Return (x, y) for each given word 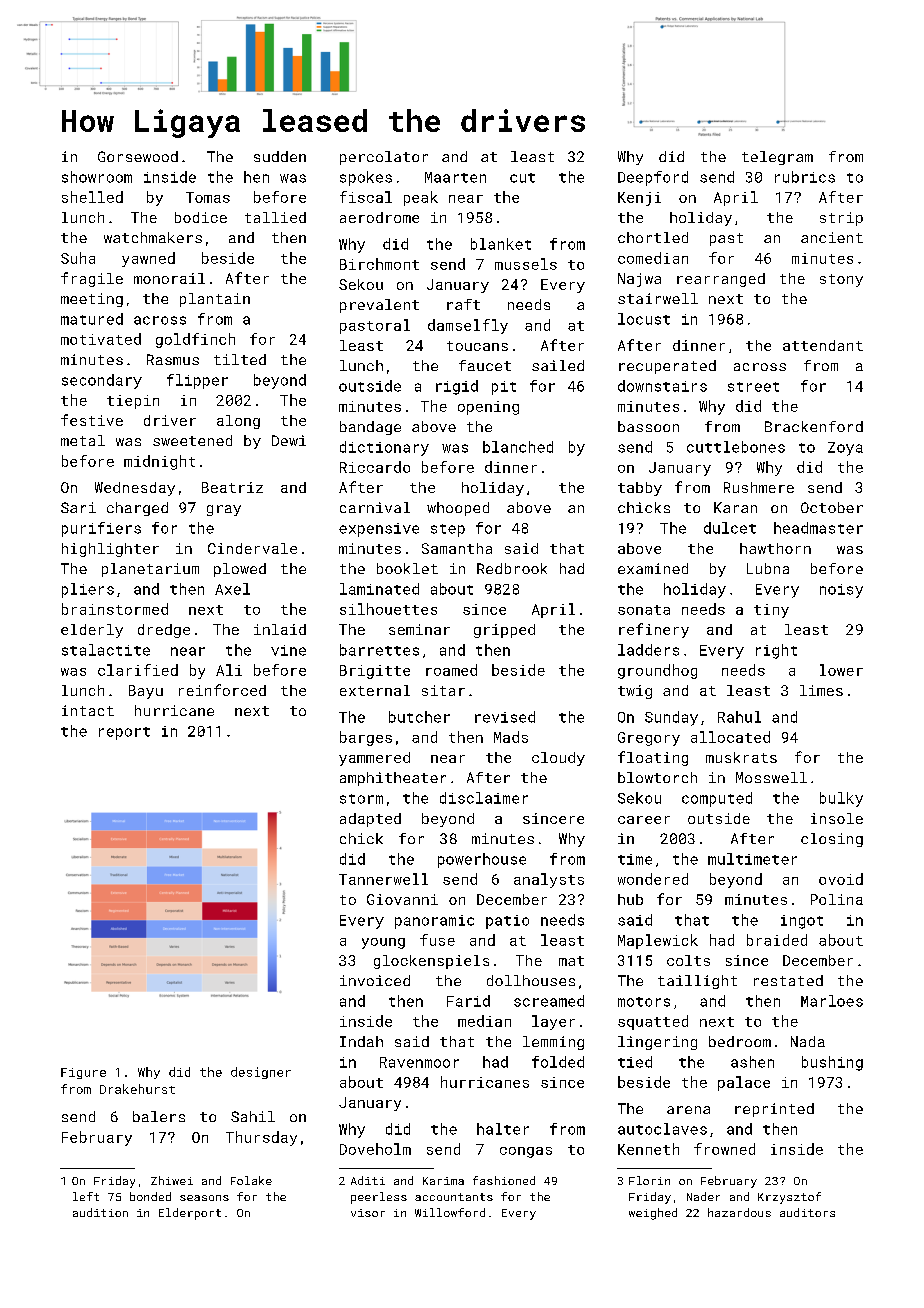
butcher (419, 717)
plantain (215, 300)
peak (421, 198)
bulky (841, 799)
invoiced (375, 980)
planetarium (150, 570)
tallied (275, 217)
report (124, 733)
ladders (648, 650)
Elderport (190, 1214)
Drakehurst (137, 1089)
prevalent (379, 306)
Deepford (653, 178)
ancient (832, 237)
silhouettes (388, 609)
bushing (832, 1063)
